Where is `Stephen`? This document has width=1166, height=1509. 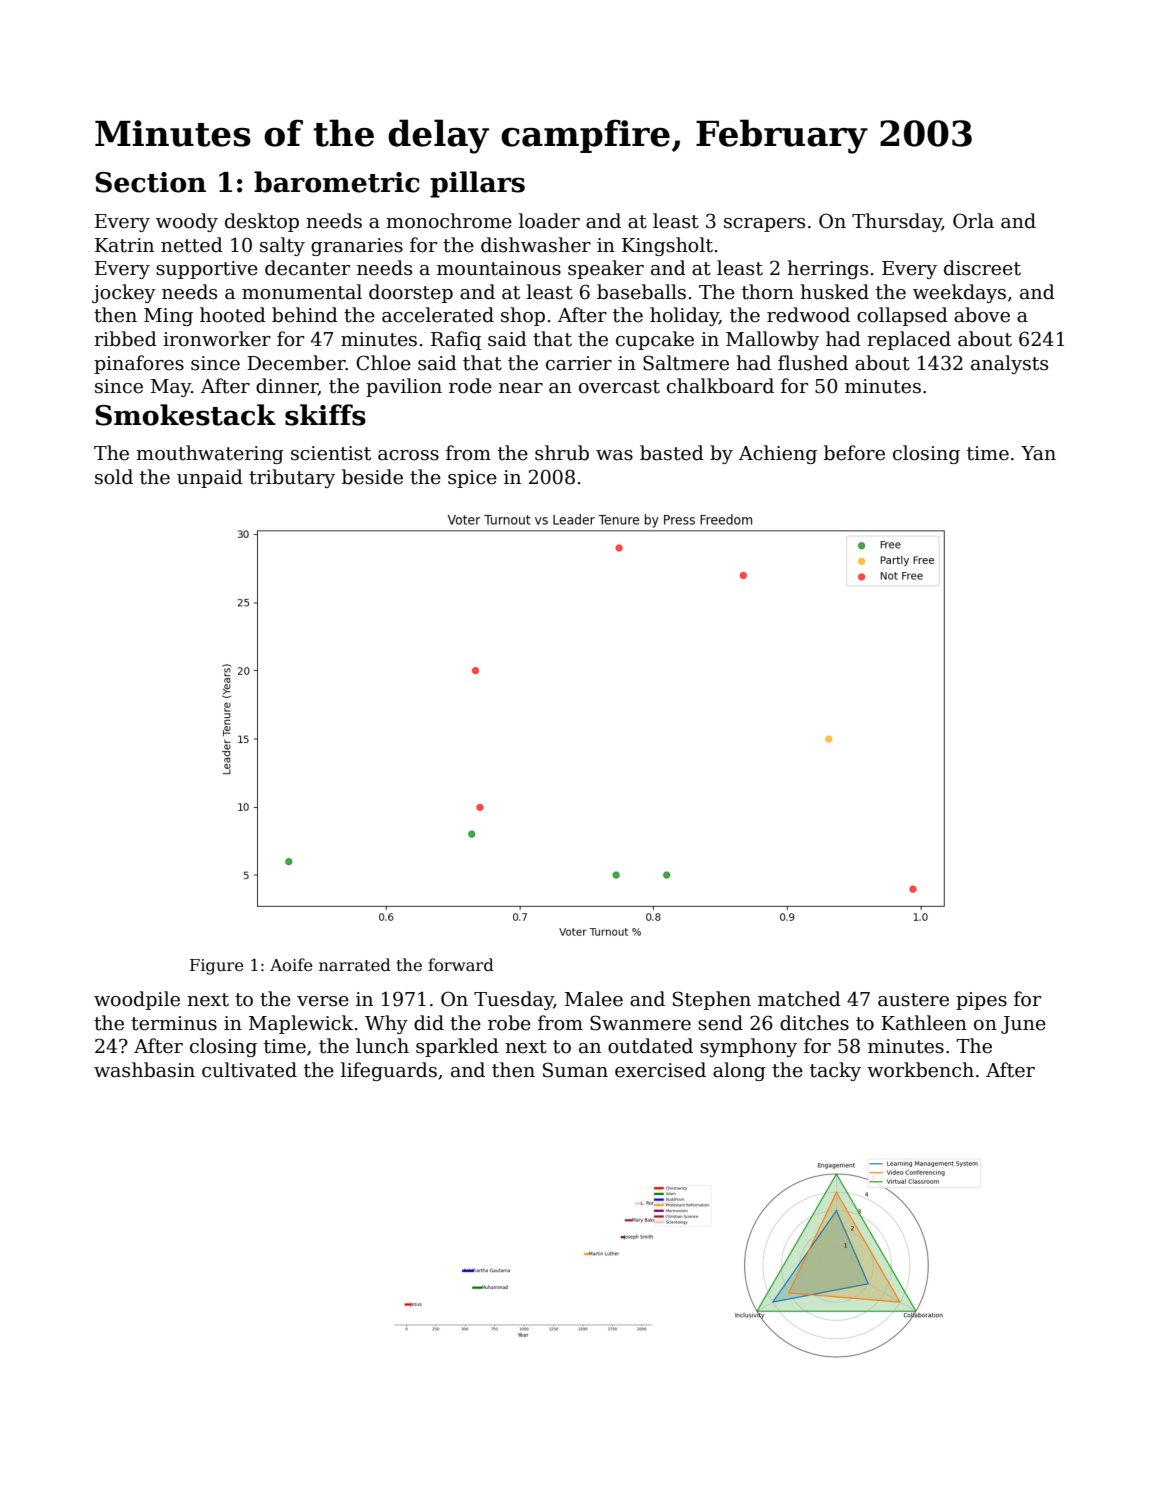 Stephen is located at coordinates (712, 1000).
